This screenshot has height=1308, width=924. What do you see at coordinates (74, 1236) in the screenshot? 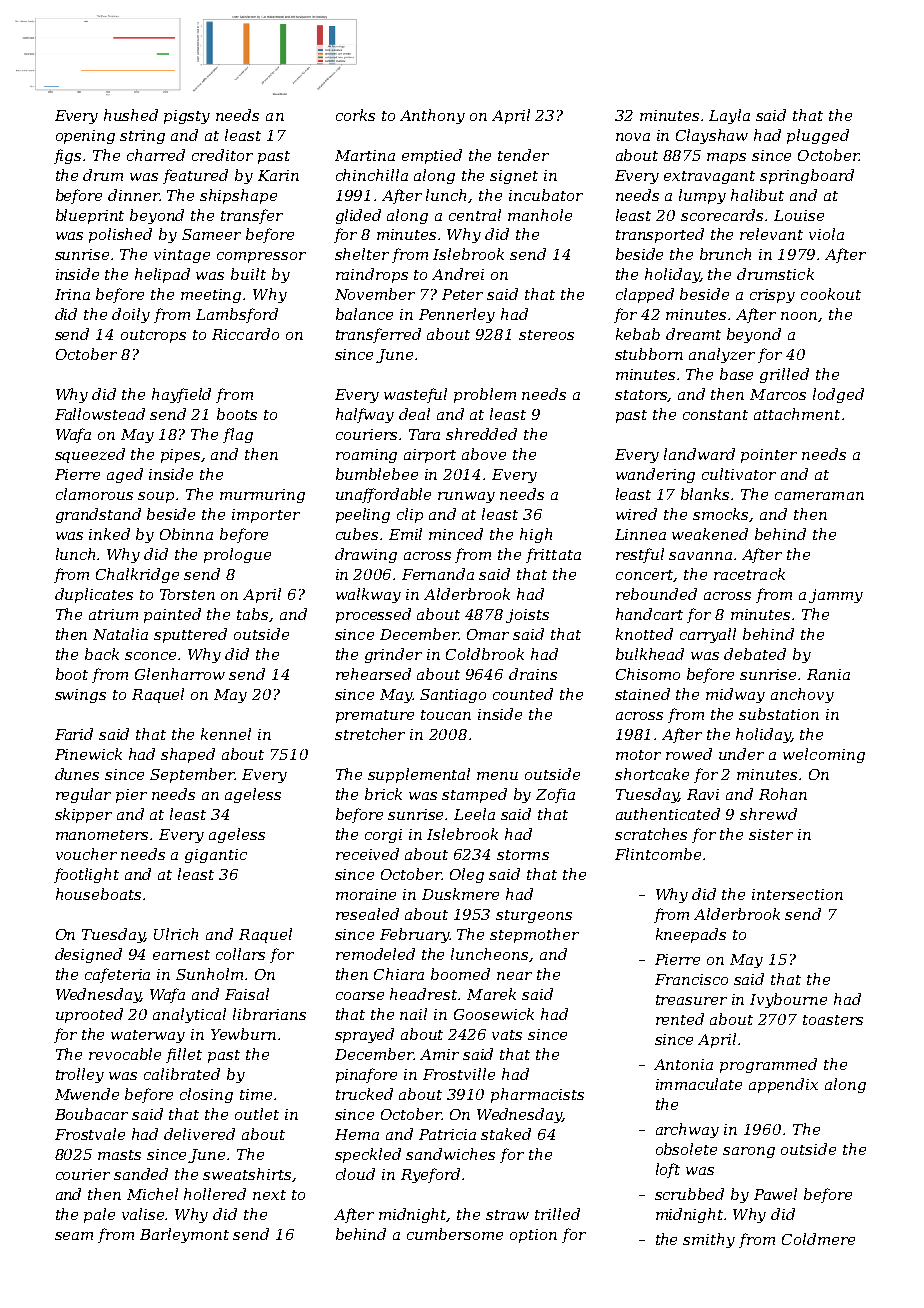
I see `seam` at bounding box center [74, 1236].
